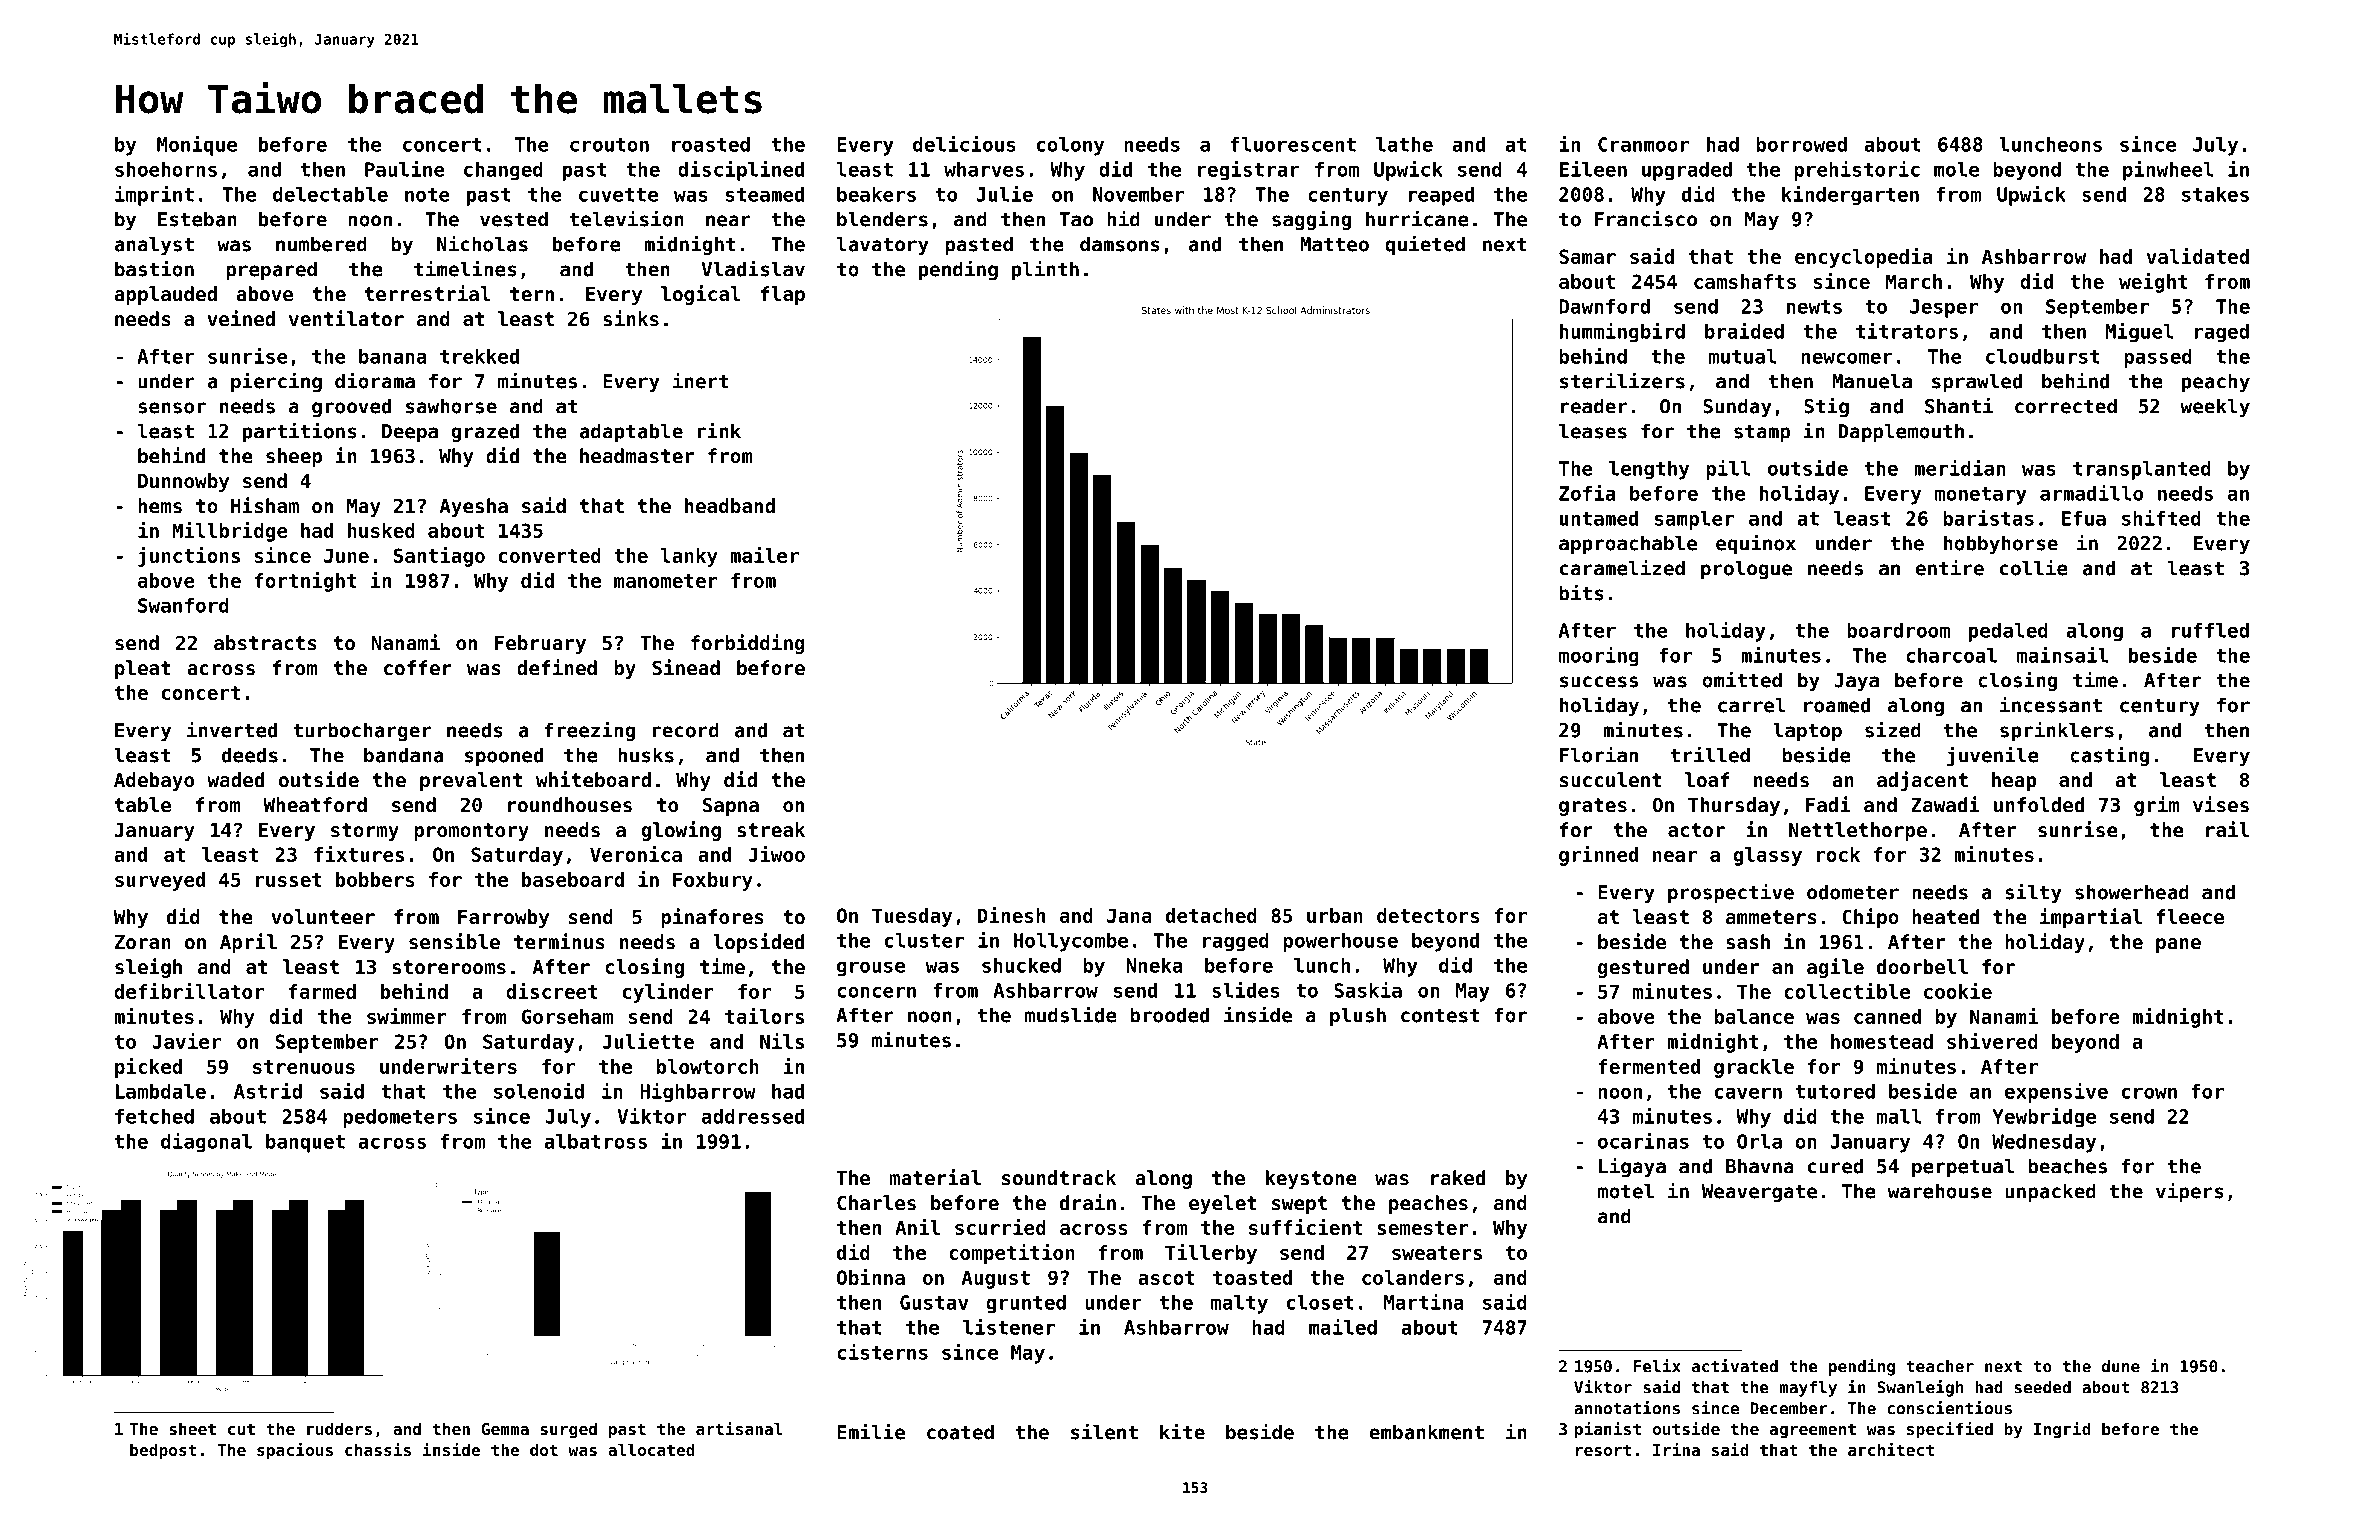  Describe the element at coordinates (407, 1016) in the screenshot. I see `swimmer` at that location.
